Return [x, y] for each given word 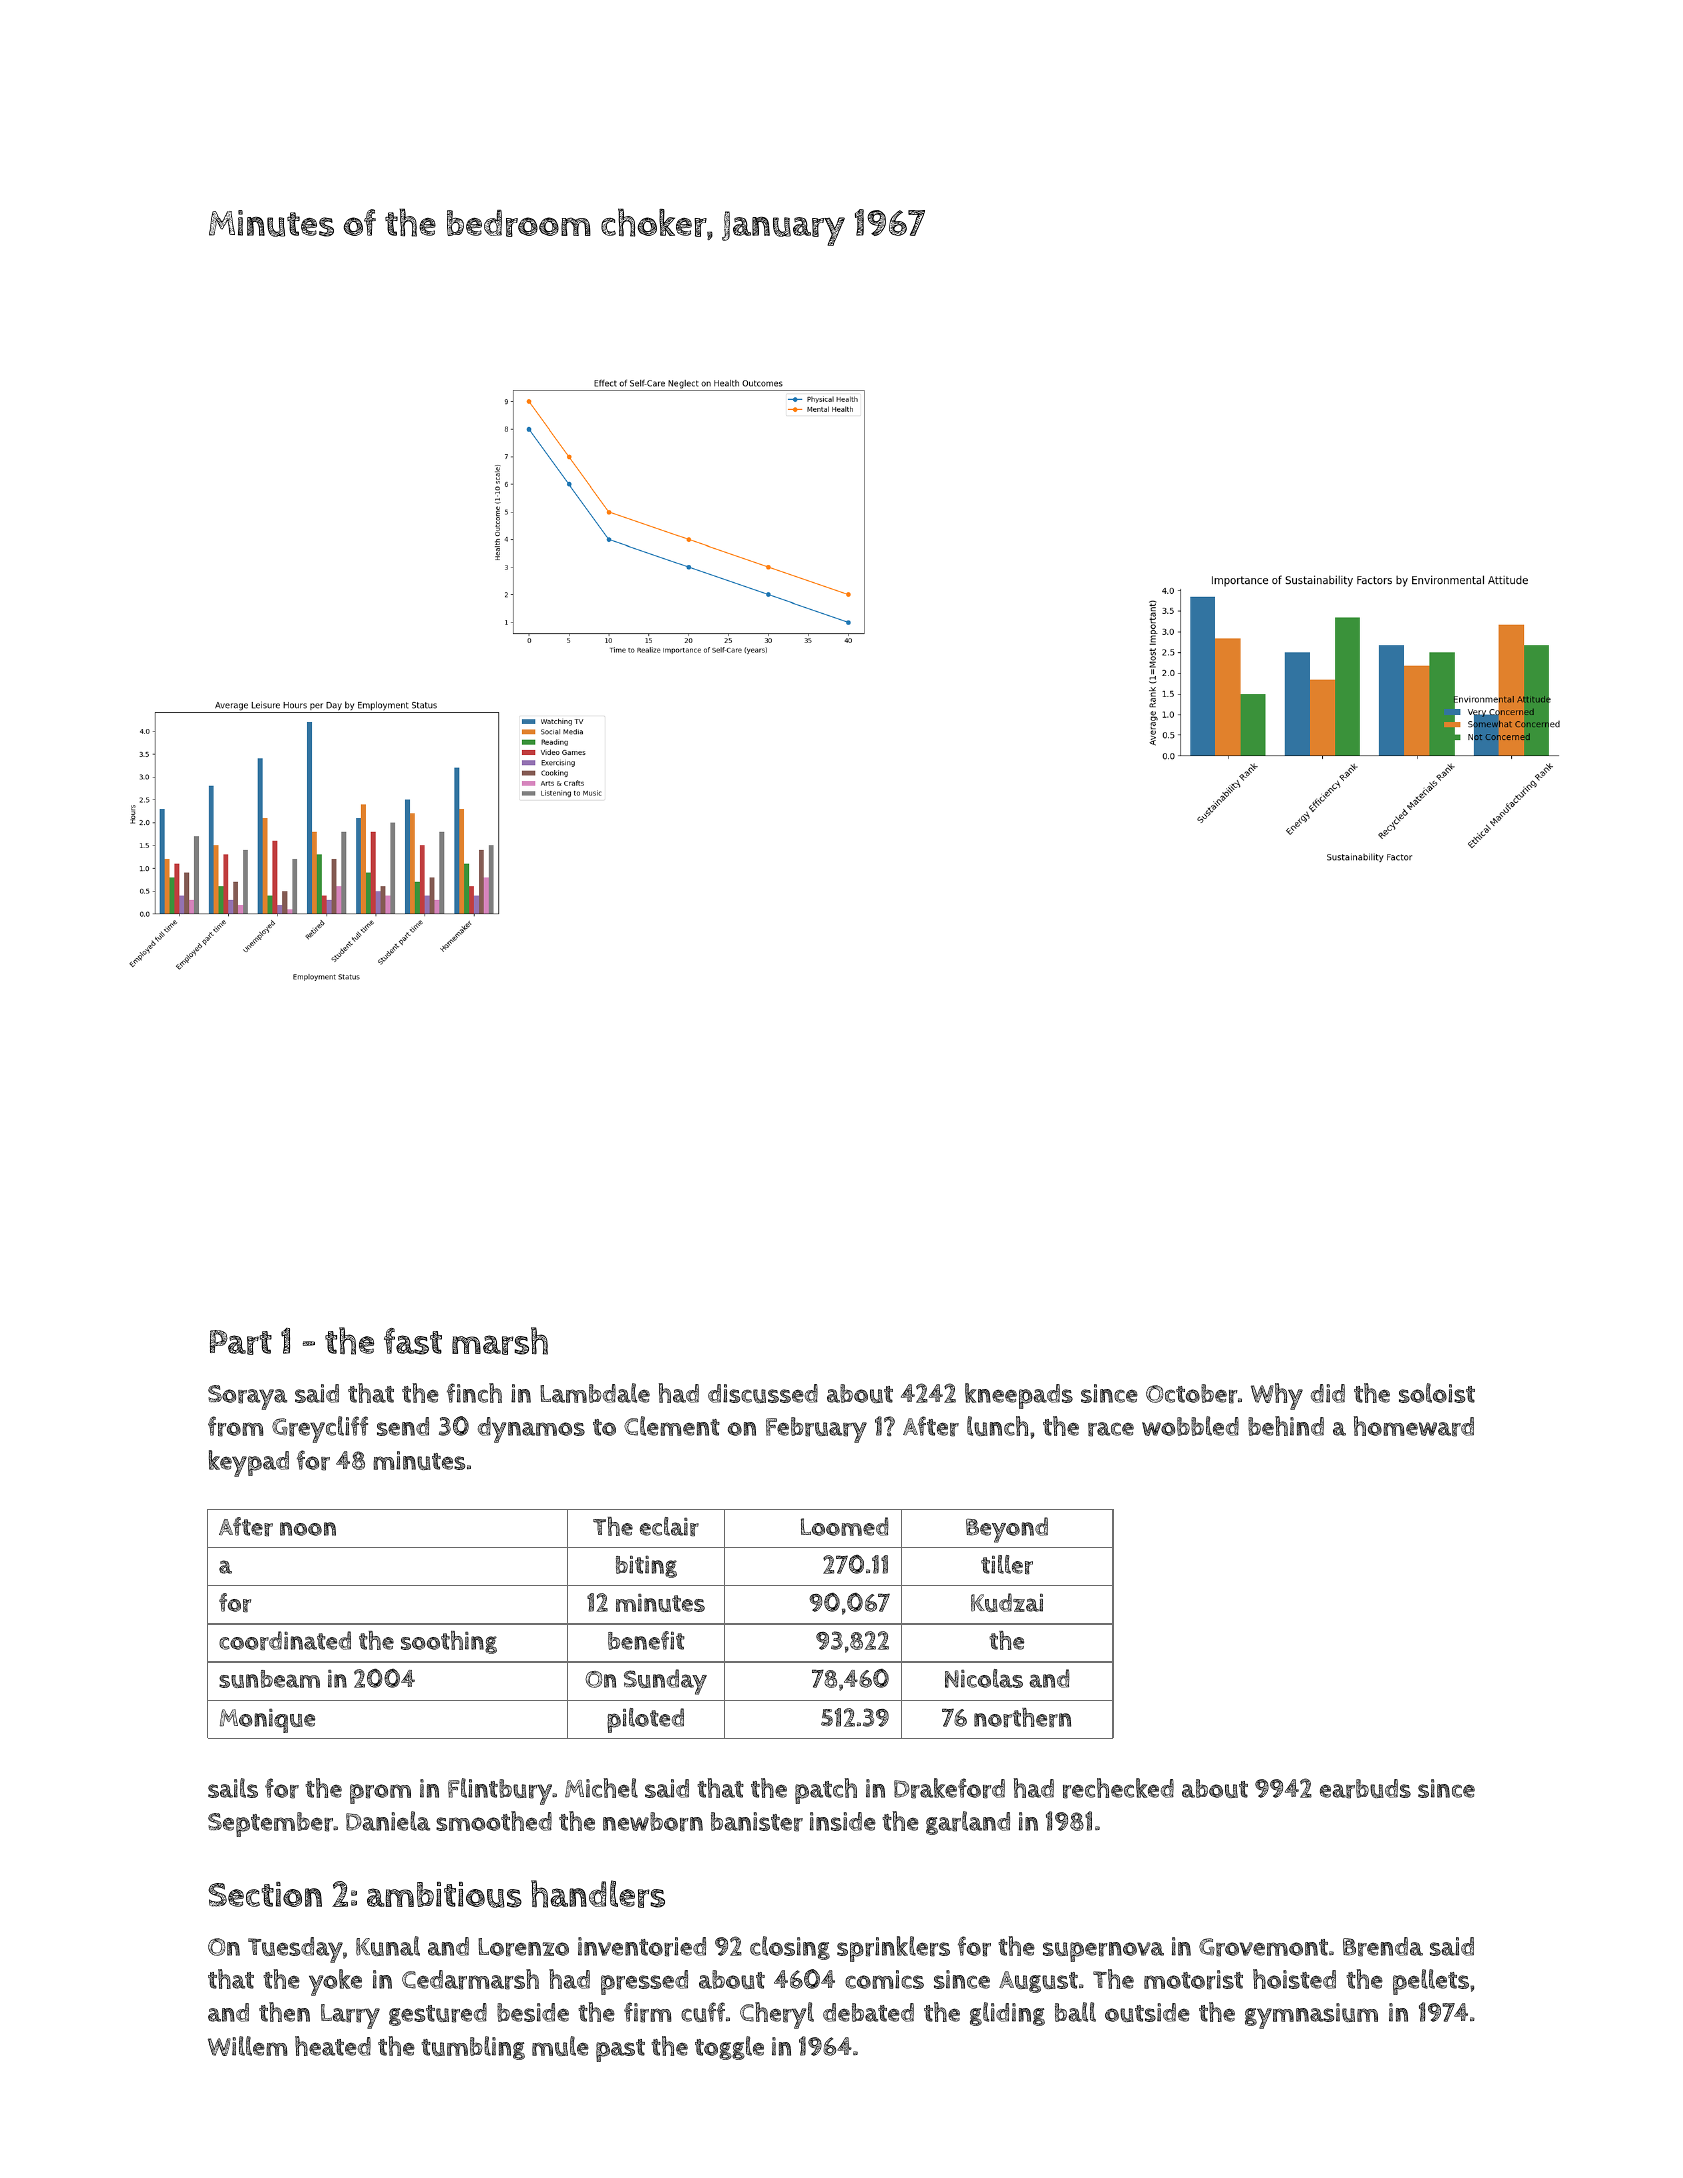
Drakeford [949, 1788]
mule [560, 2046]
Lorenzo [523, 1947]
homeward [1414, 1426]
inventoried [642, 1947]
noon [308, 1529]
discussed [763, 1393]
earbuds [1365, 1789]
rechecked [1118, 1788]
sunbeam [269, 1679]
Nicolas [984, 1678]
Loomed [845, 1526]
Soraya [247, 1397]
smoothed [494, 1821]
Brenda [1383, 1947]
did [1328, 1393]
